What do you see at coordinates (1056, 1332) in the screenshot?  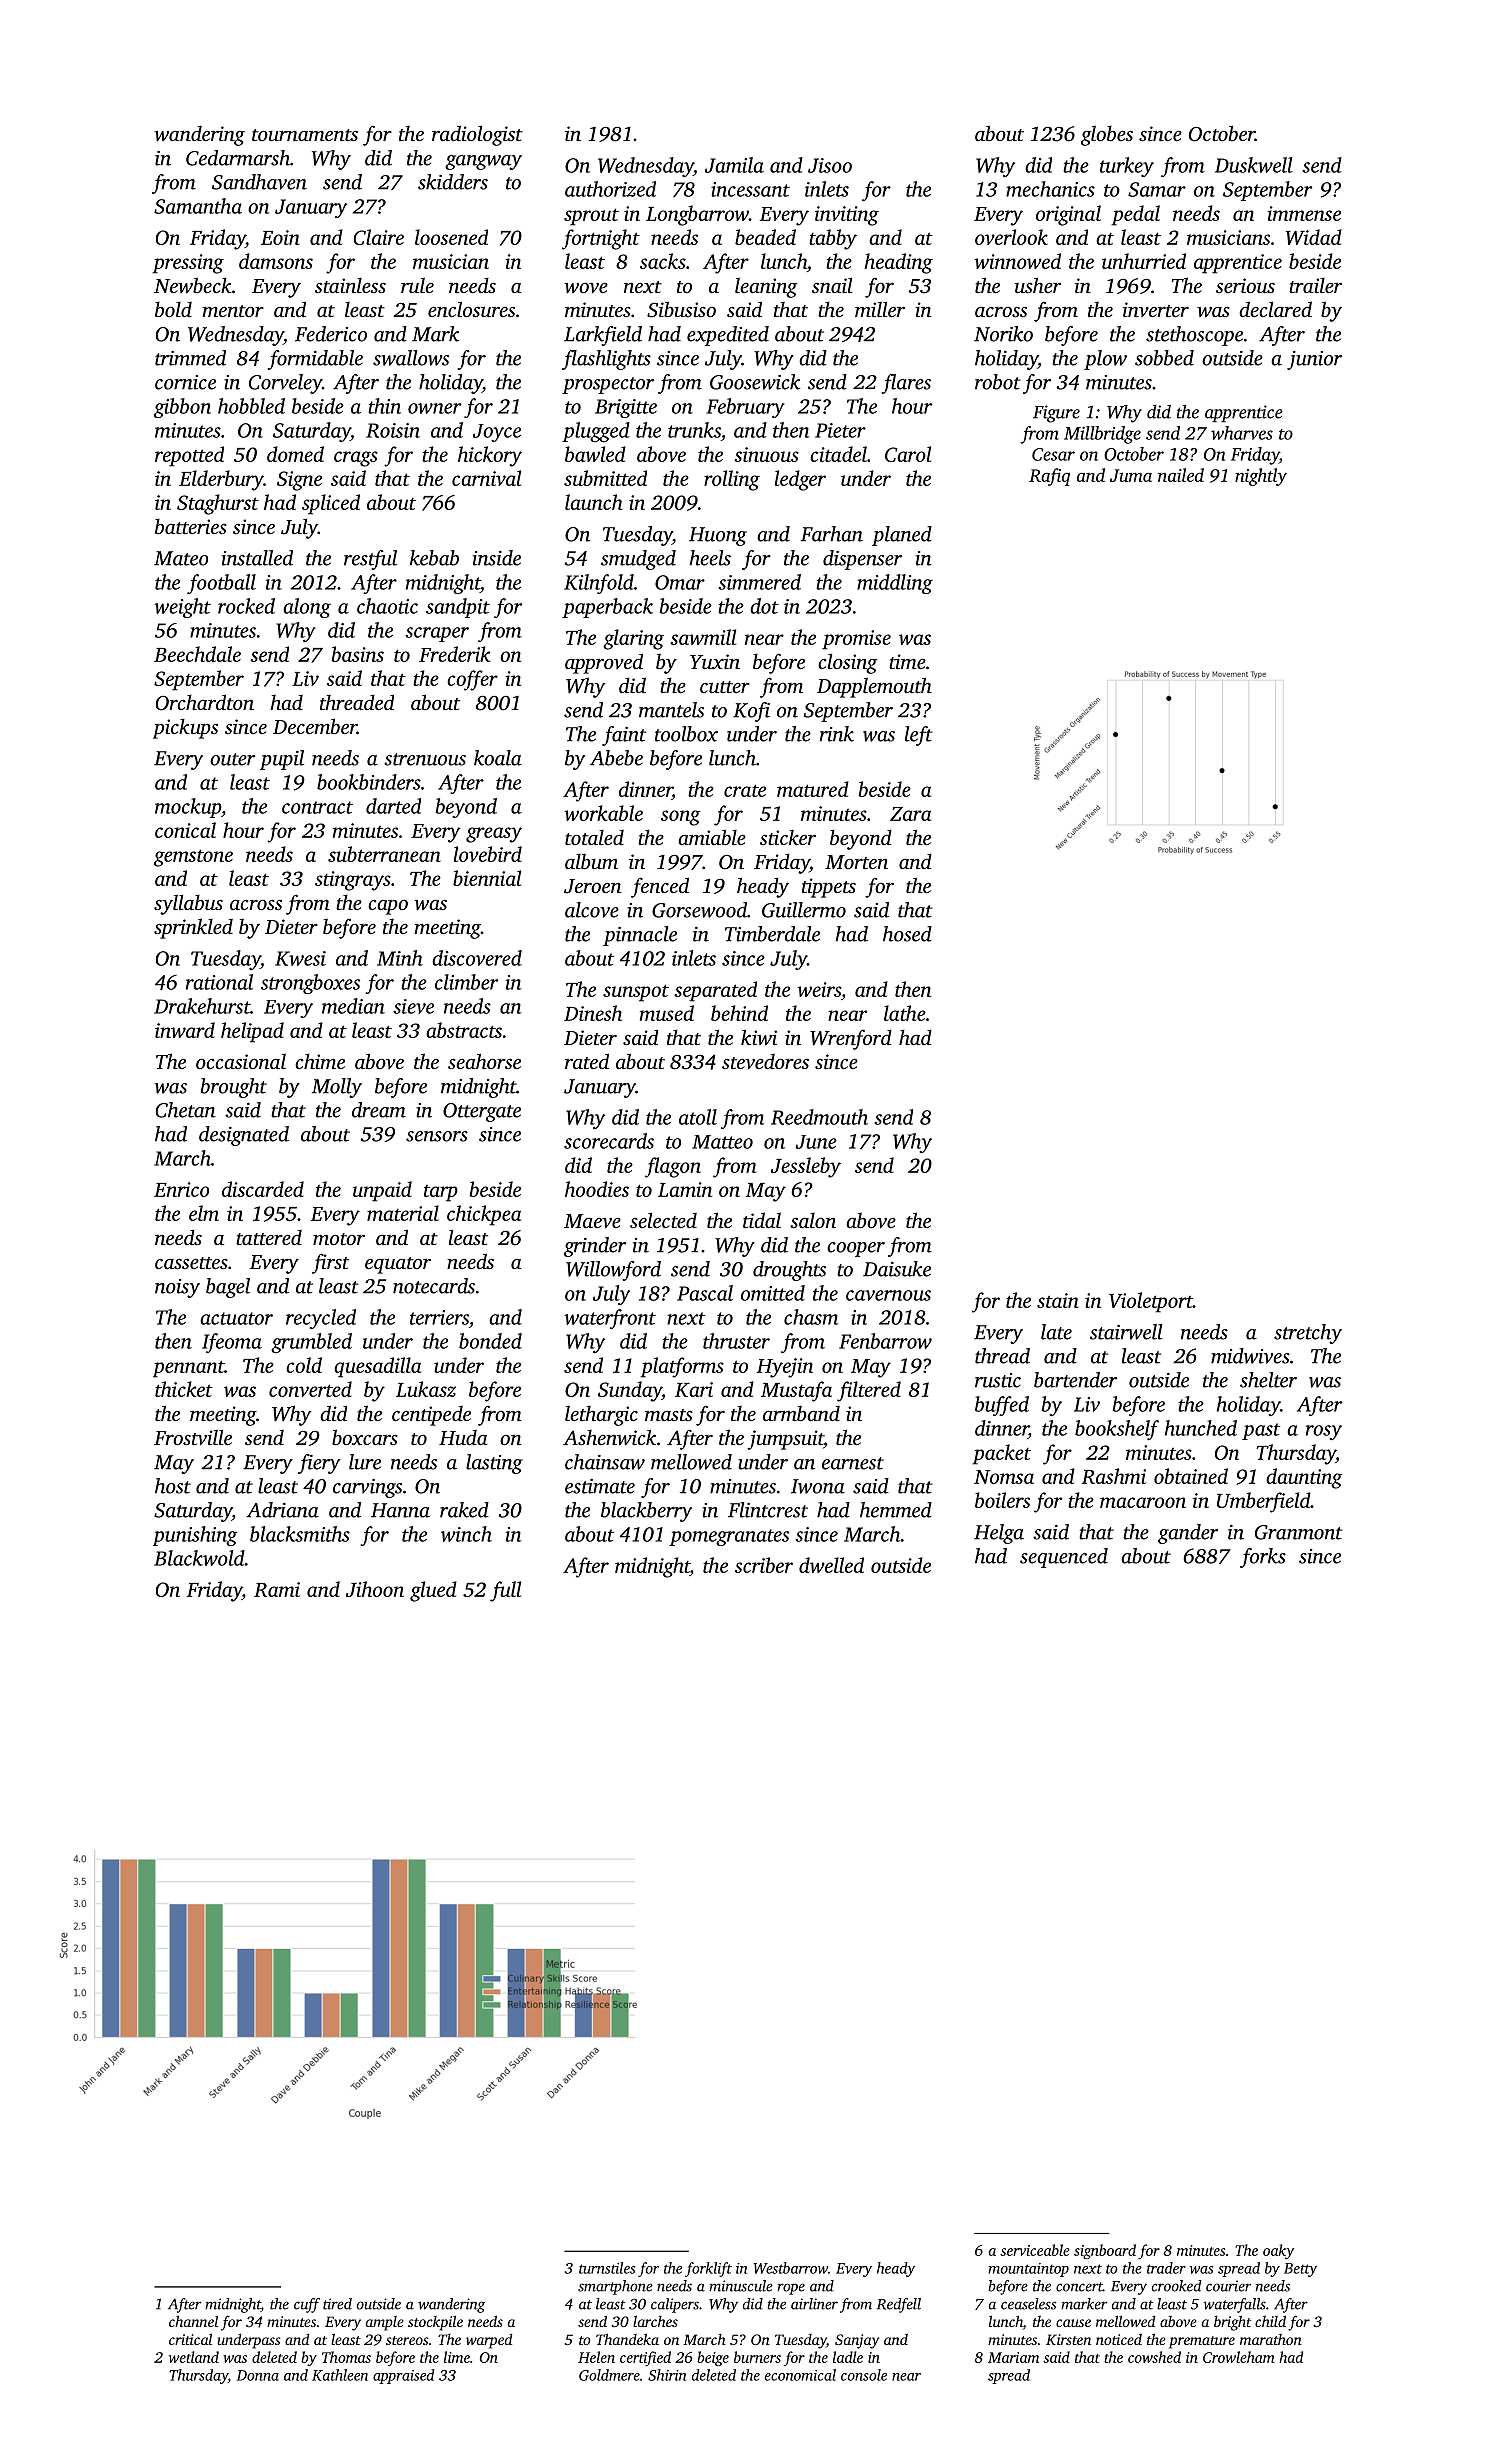 I see `late` at bounding box center [1056, 1332].
